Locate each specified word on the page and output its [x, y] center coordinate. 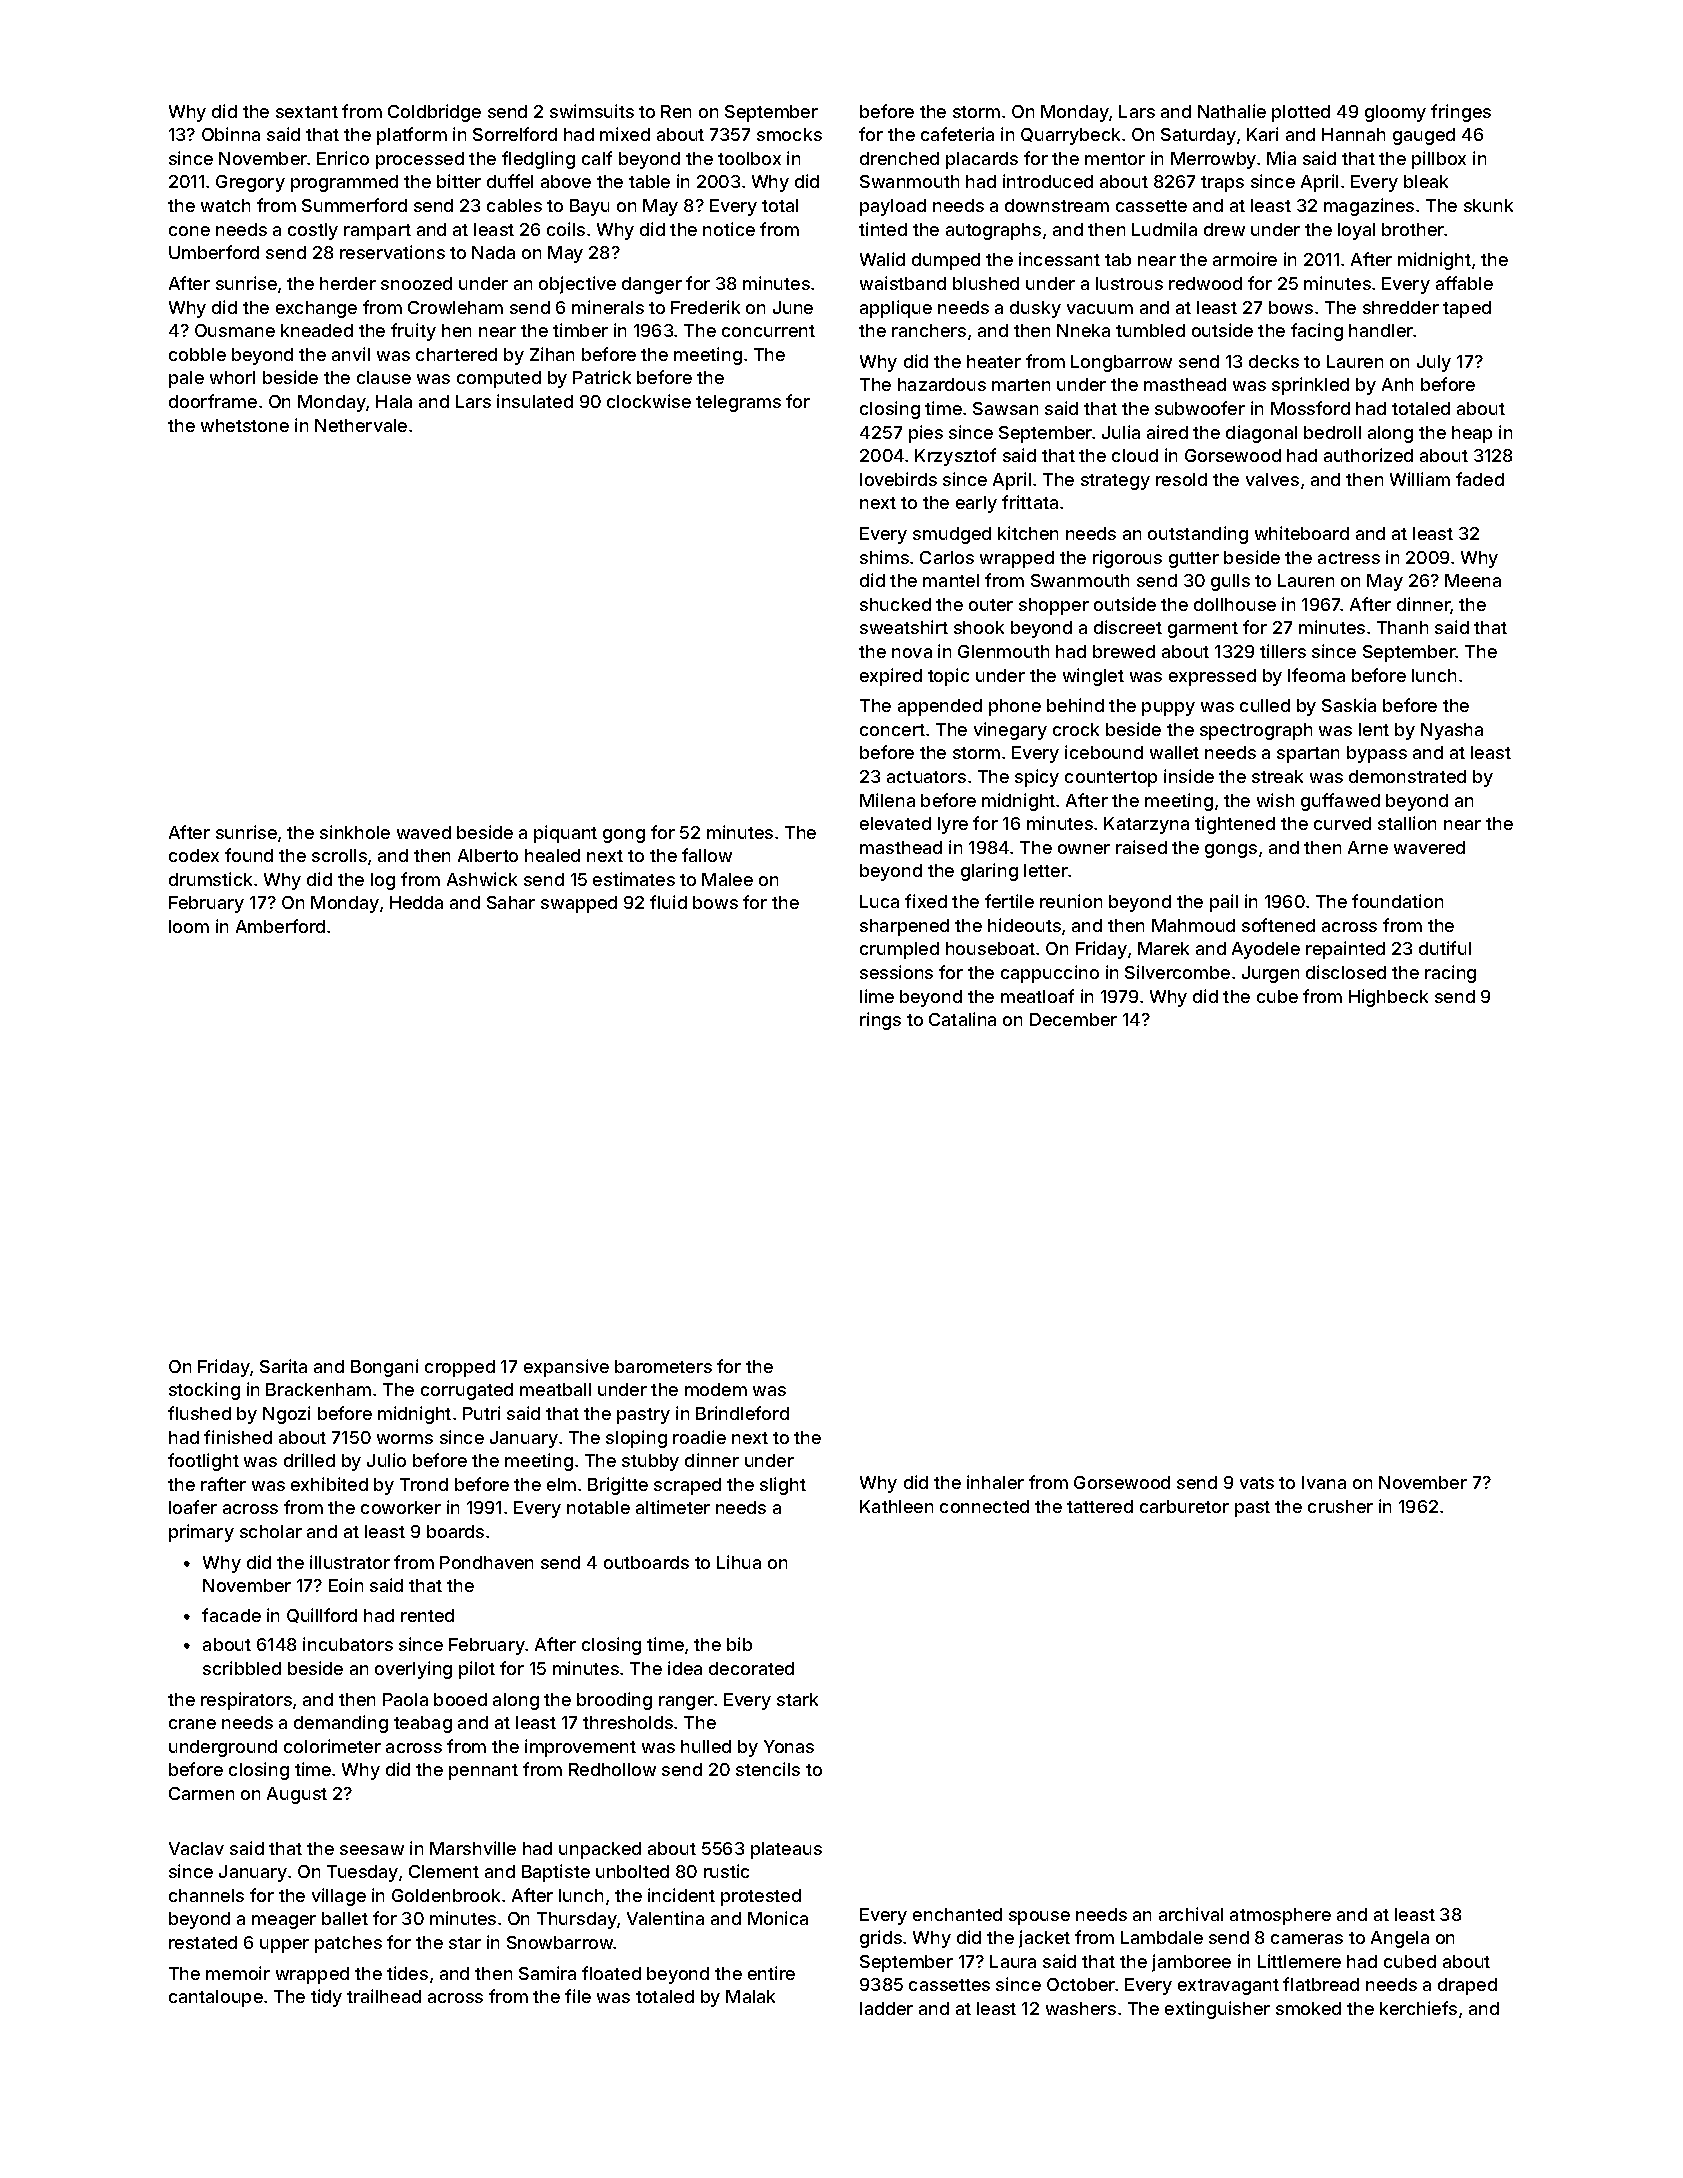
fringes [1461, 113]
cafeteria [957, 134]
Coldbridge [434, 113]
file [578, 1996]
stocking [204, 1391]
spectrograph [1256, 731]
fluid [668, 902]
